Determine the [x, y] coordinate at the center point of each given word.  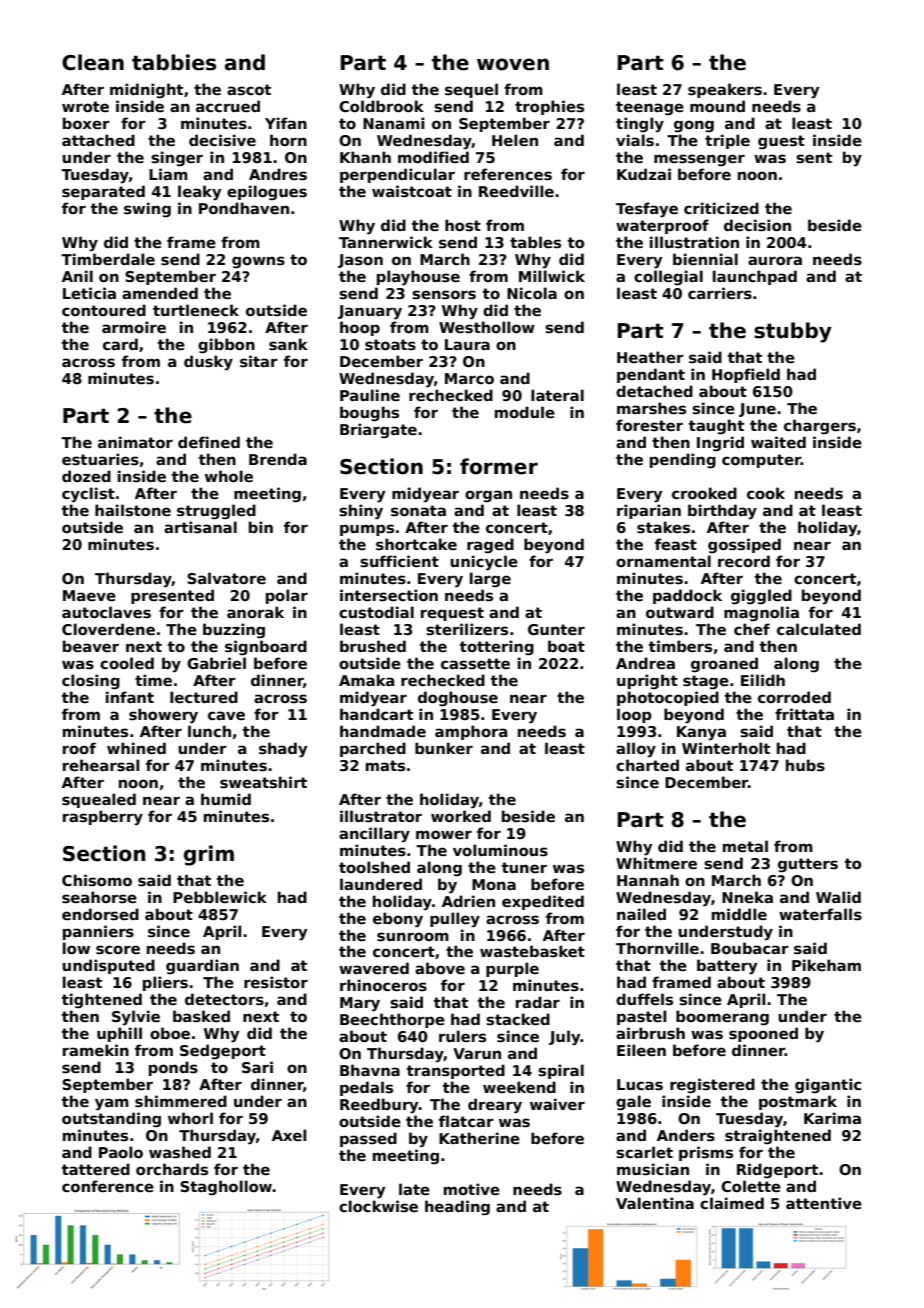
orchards [172, 1169]
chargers [820, 426]
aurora [775, 260]
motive [472, 1189]
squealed [99, 800]
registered [712, 1085]
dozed [86, 476]
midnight [146, 90]
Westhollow [487, 327]
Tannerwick [386, 242]
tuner [524, 867]
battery [727, 967]
